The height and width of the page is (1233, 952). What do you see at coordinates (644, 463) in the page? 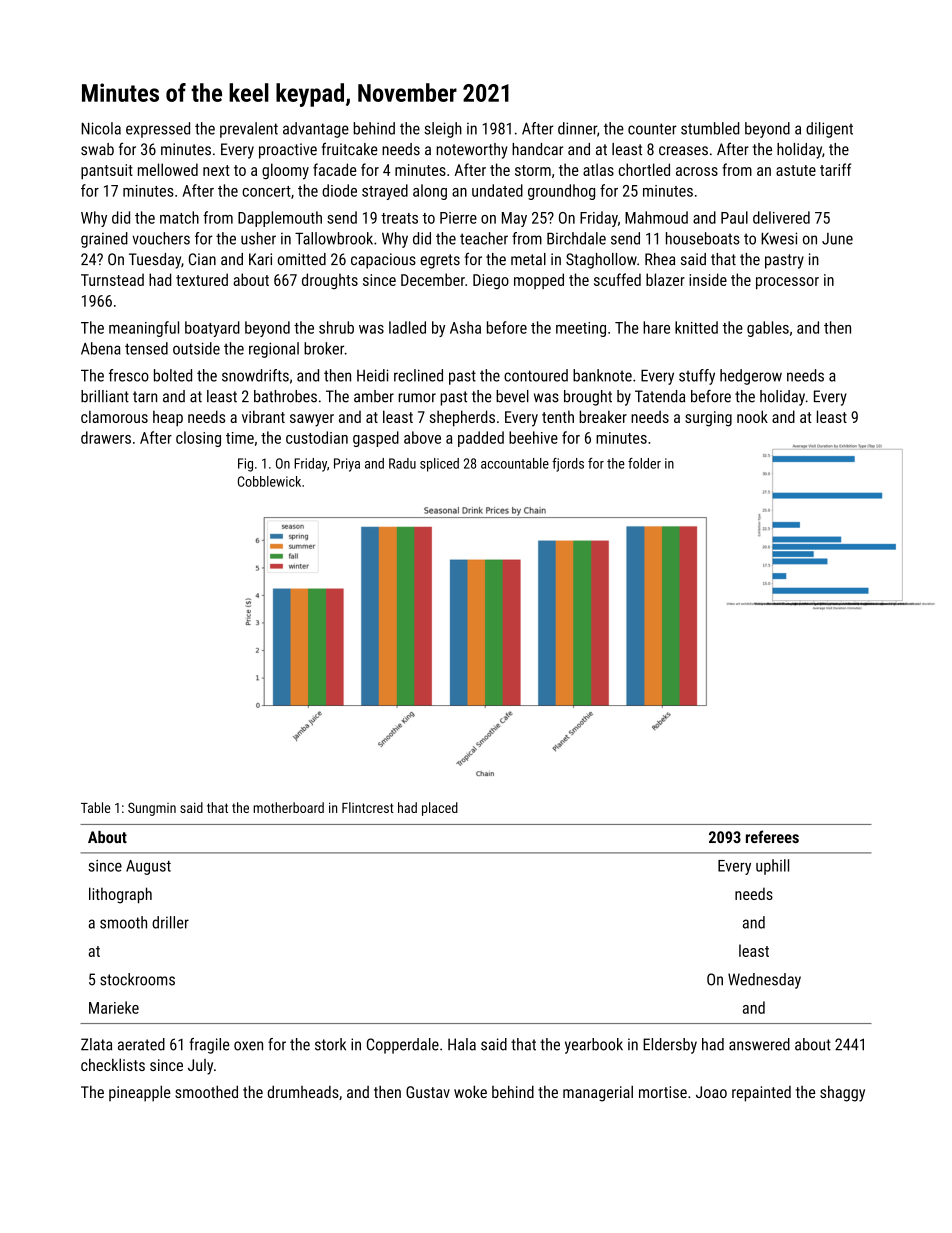
I see `folder` at bounding box center [644, 463].
